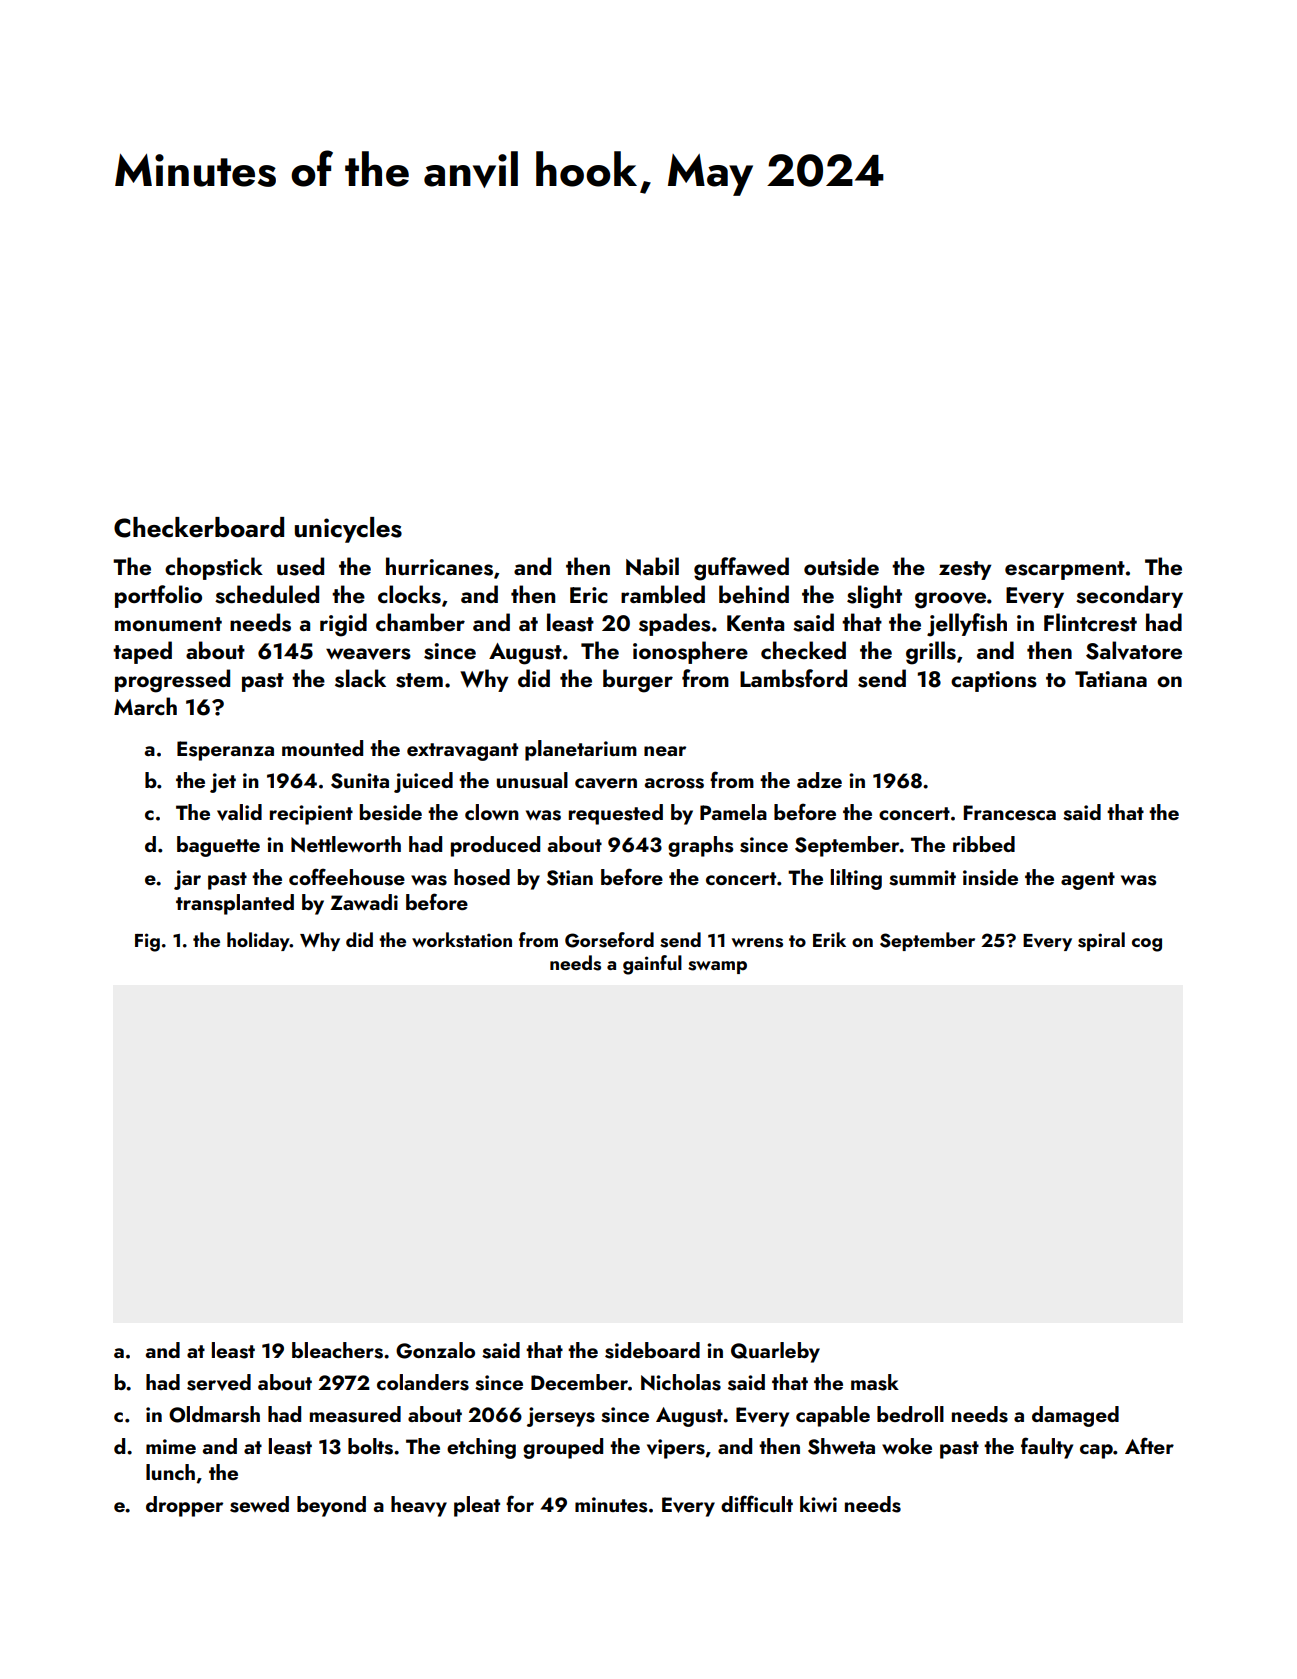  What do you see at coordinates (1065, 570) in the document?
I see `escarpment` at bounding box center [1065, 570].
